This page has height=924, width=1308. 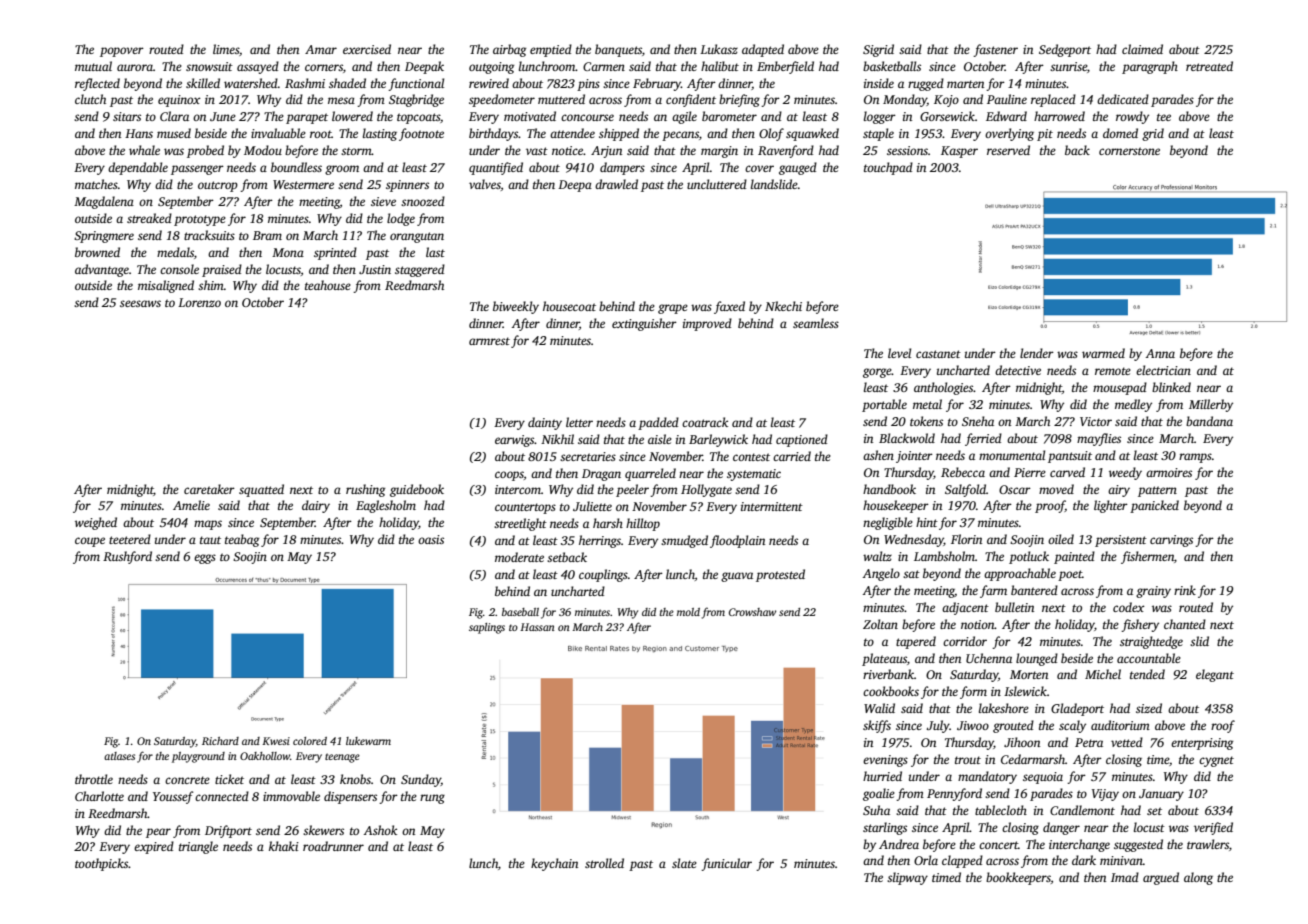 What do you see at coordinates (1065, 50) in the page?
I see `Sedgeport` at bounding box center [1065, 50].
